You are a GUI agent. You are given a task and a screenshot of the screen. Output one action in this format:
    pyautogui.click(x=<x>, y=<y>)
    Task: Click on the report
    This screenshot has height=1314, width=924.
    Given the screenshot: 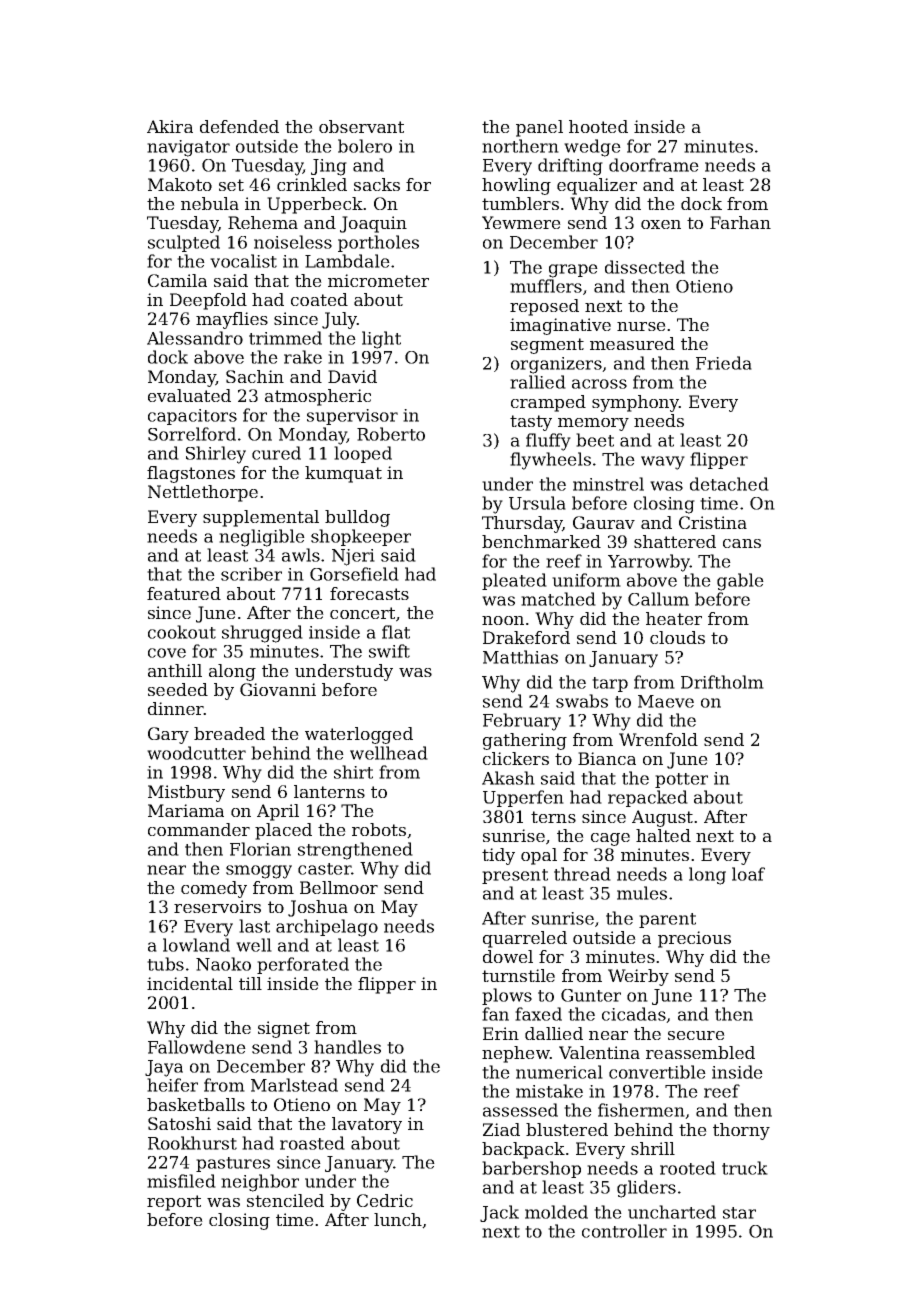 What is the action you would take?
    pyautogui.click(x=174, y=1203)
